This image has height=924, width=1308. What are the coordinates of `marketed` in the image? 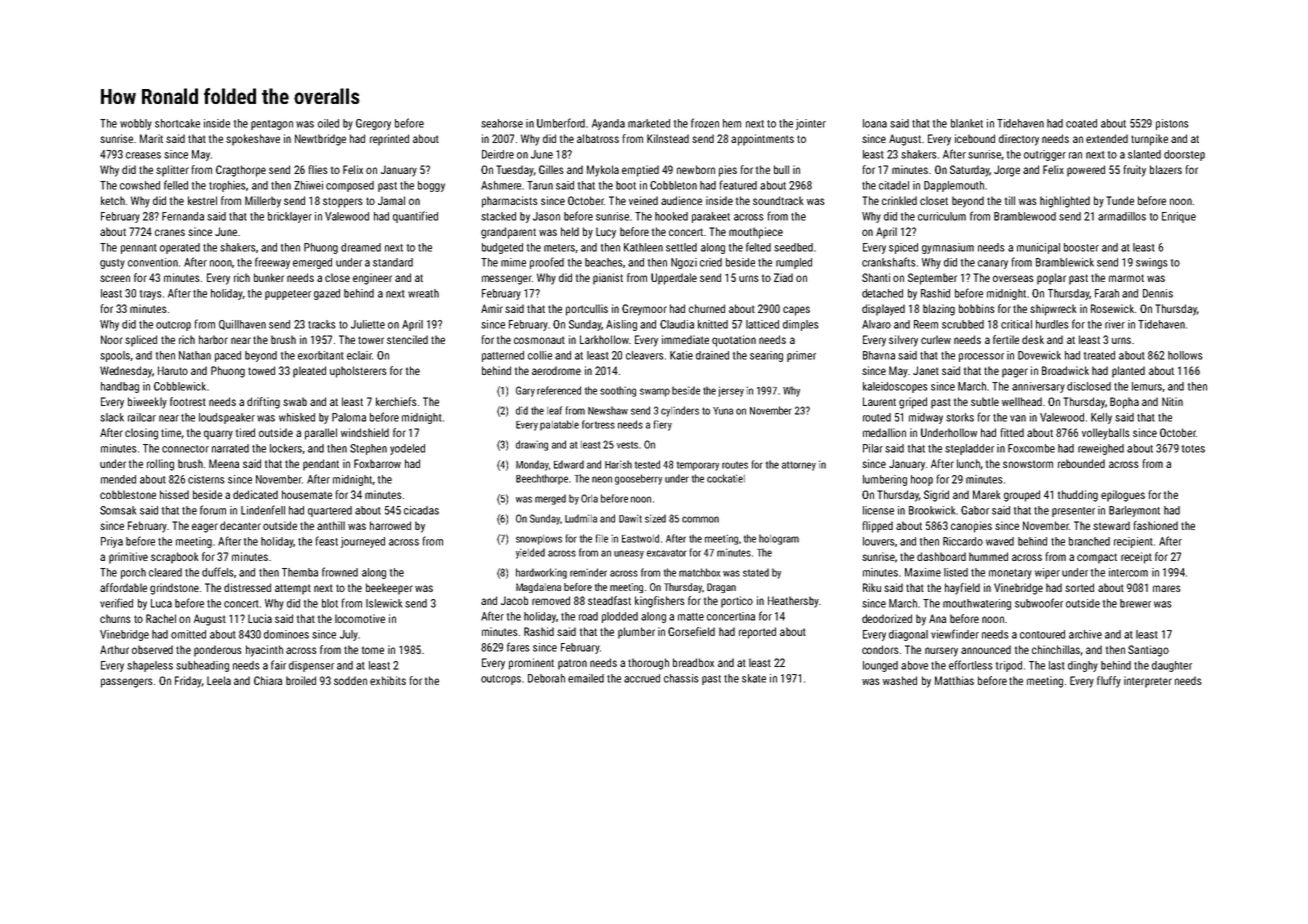 It's located at (649, 123).
